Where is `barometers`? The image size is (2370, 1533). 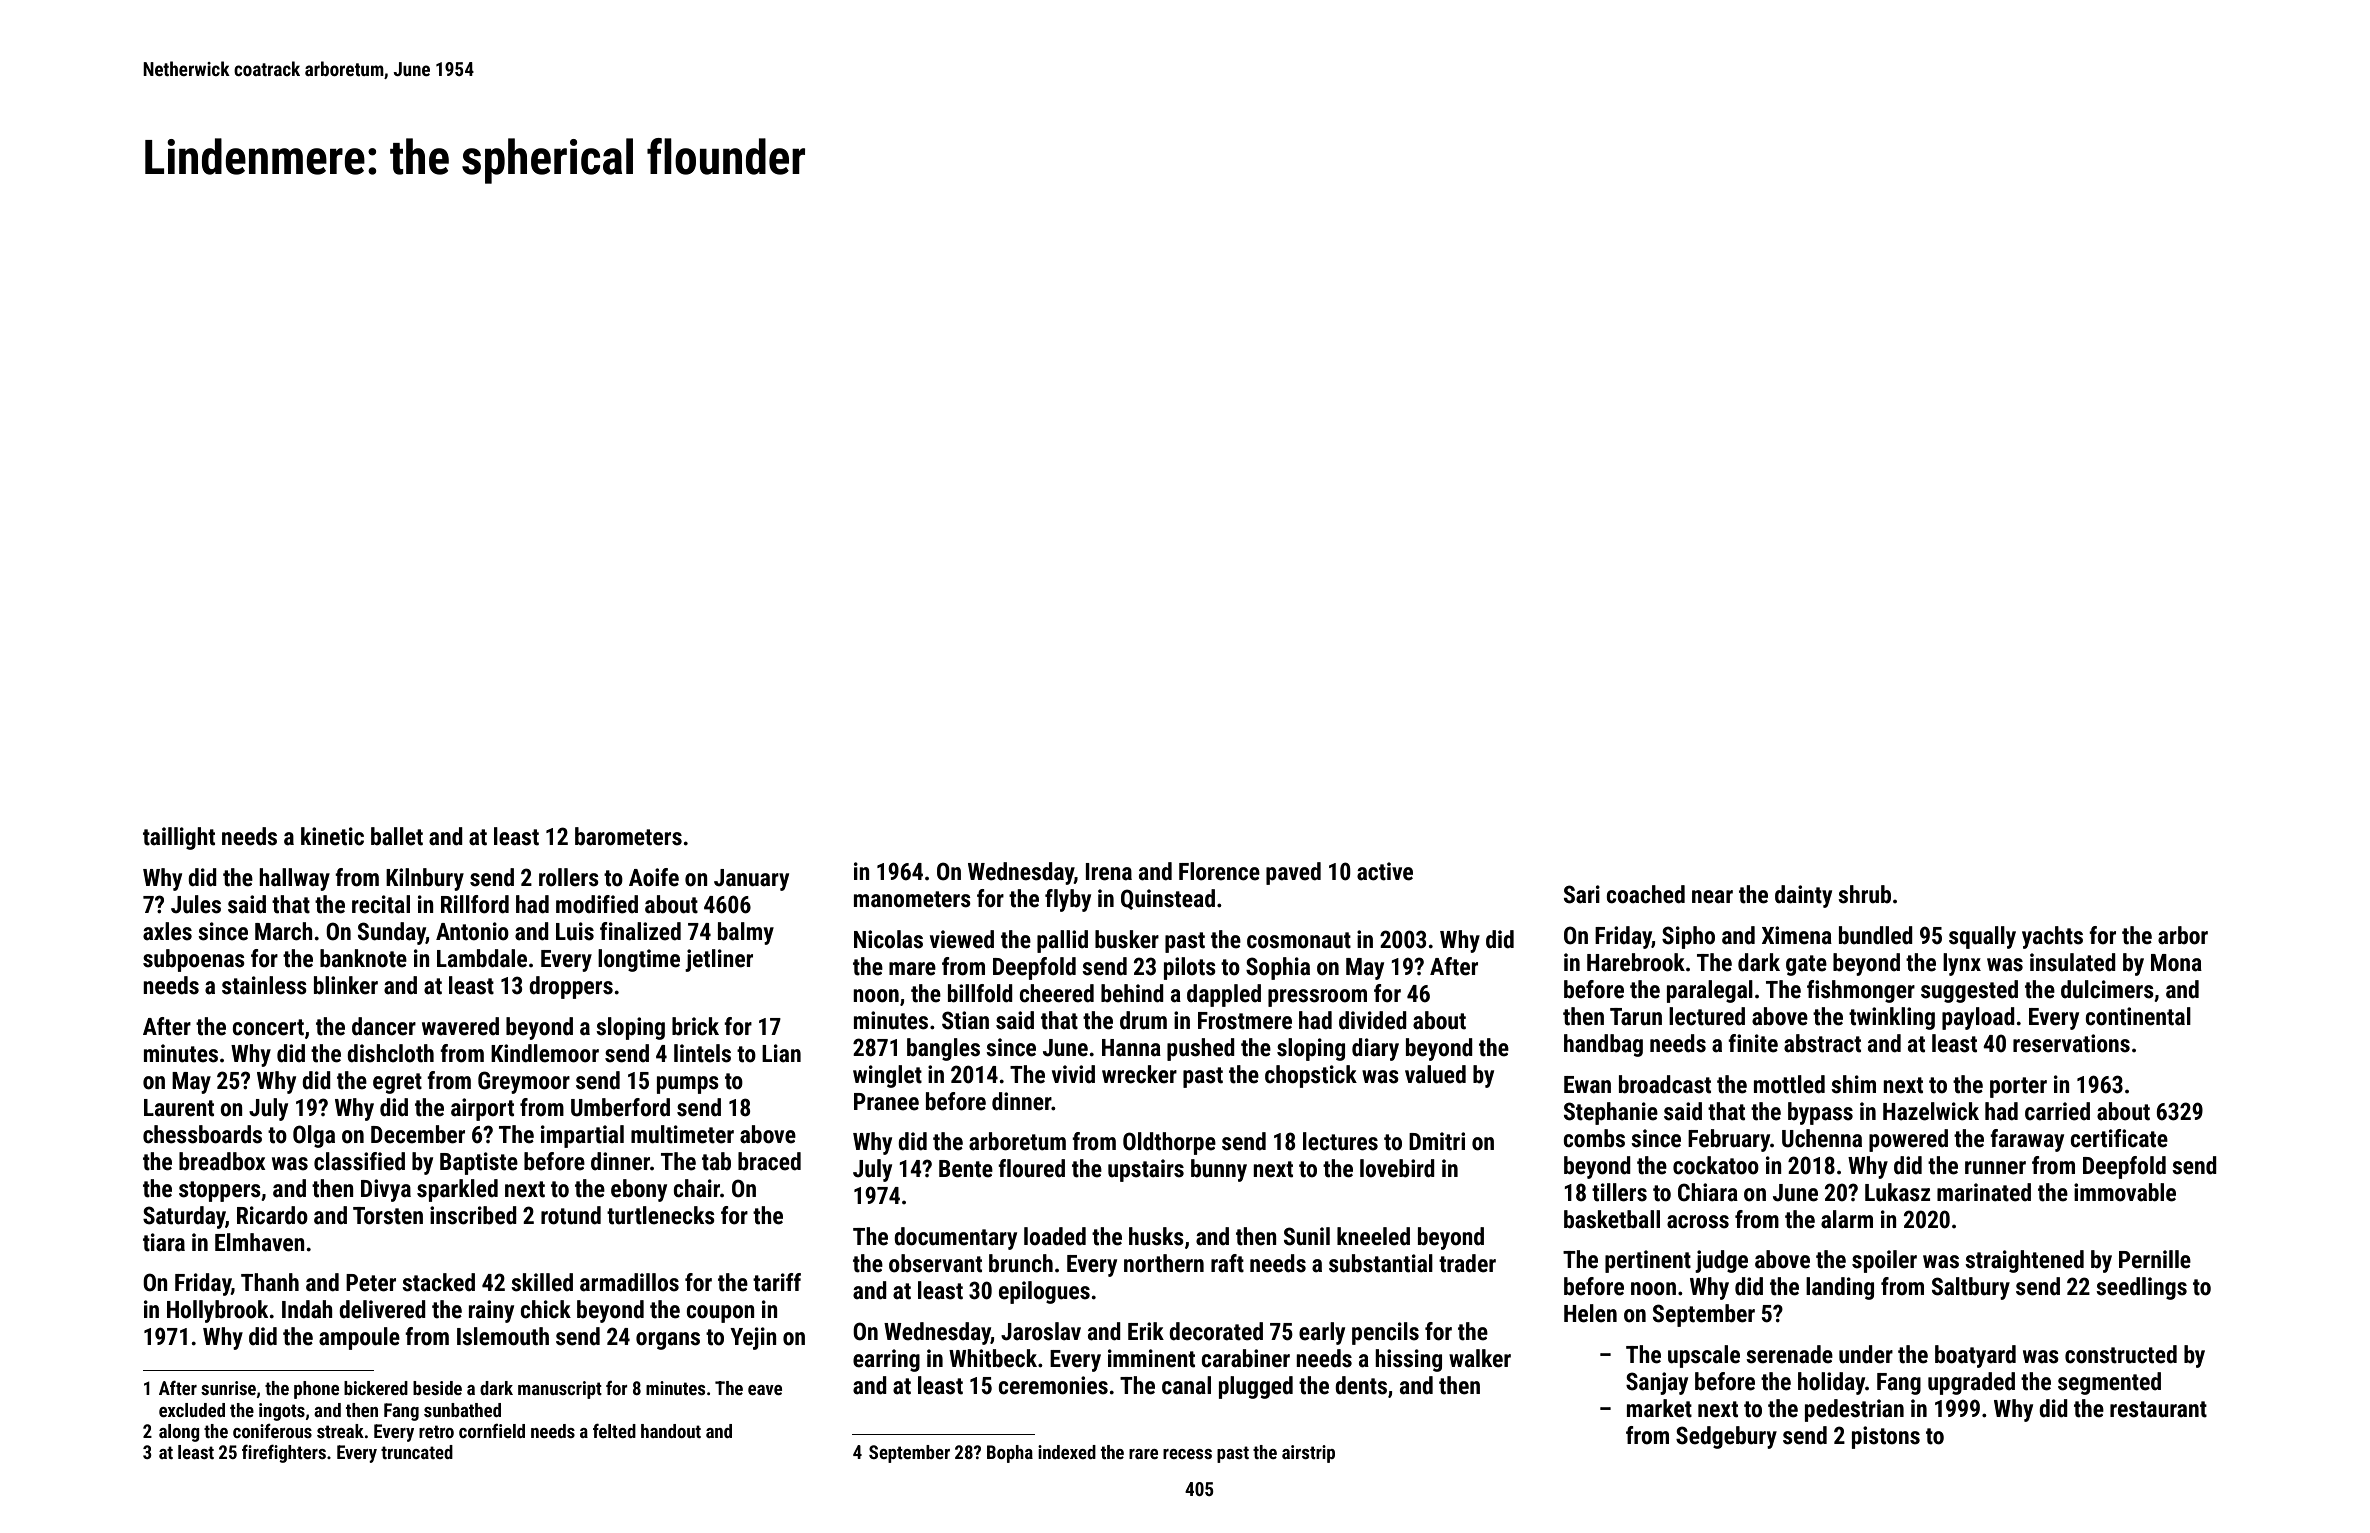
barometers is located at coordinates (628, 836).
